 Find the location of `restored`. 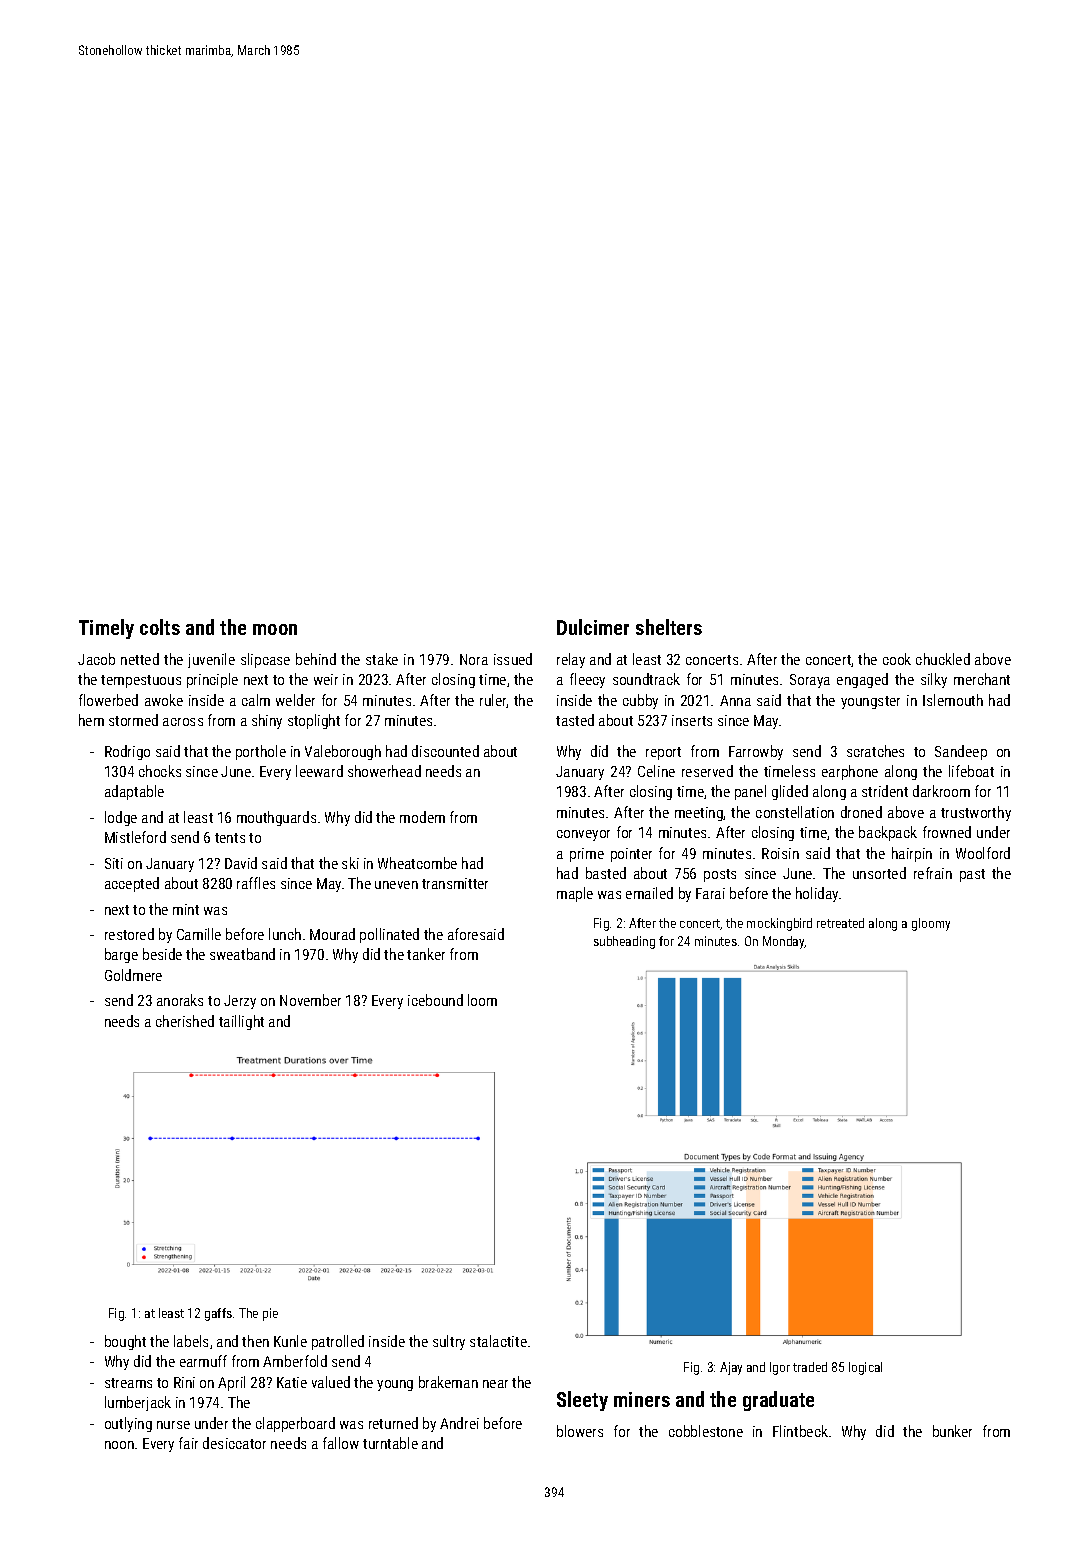

restored is located at coordinates (129, 934).
